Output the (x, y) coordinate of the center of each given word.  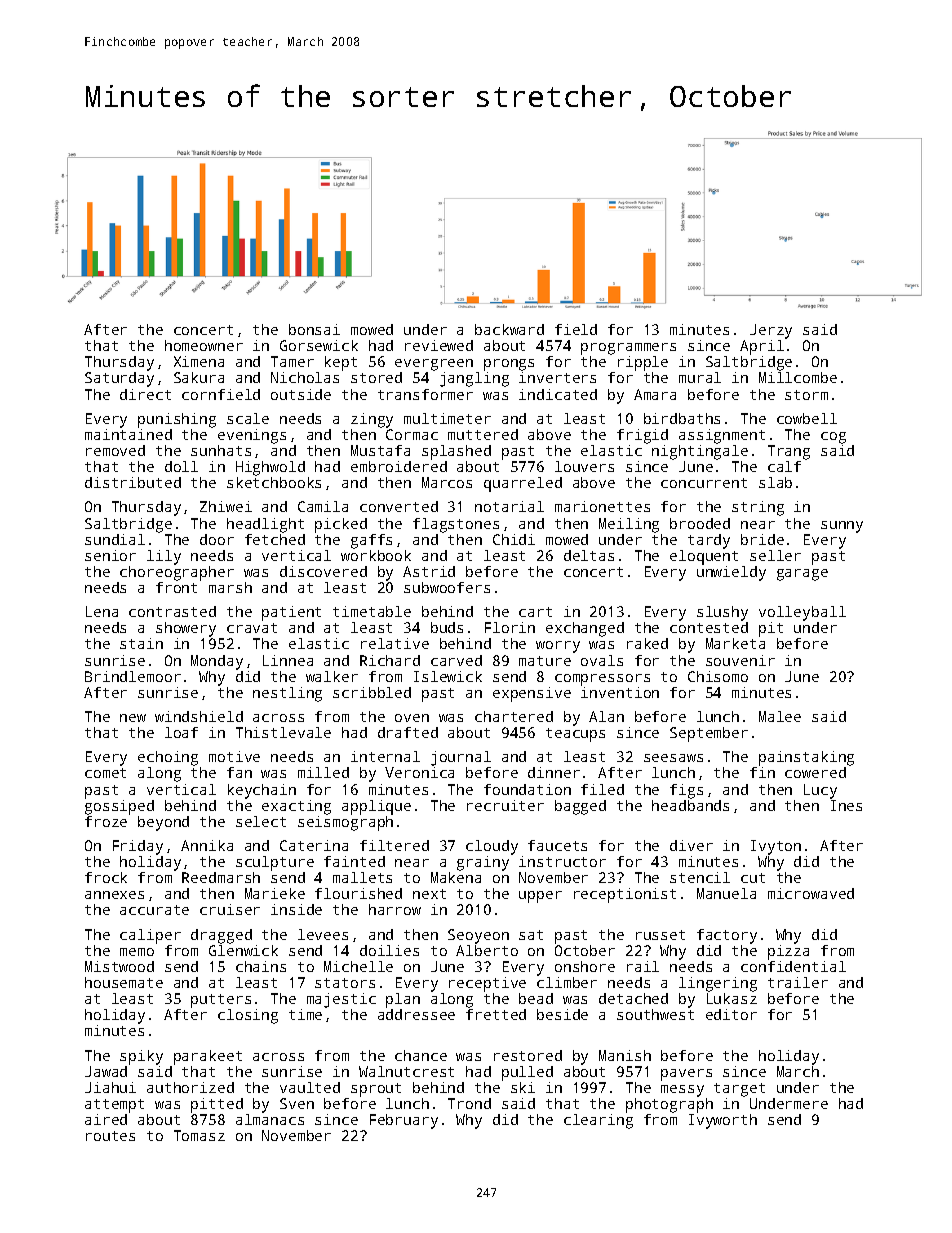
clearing (598, 1121)
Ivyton (776, 847)
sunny (842, 527)
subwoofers (447, 587)
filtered (394, 845)
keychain (262, 791)
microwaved (811, 893)
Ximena (199, 361)
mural (700, 377)
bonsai (314, 329)
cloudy (492, 847)
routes (110, 1136)
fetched (275, 539)
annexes (114, 895)
